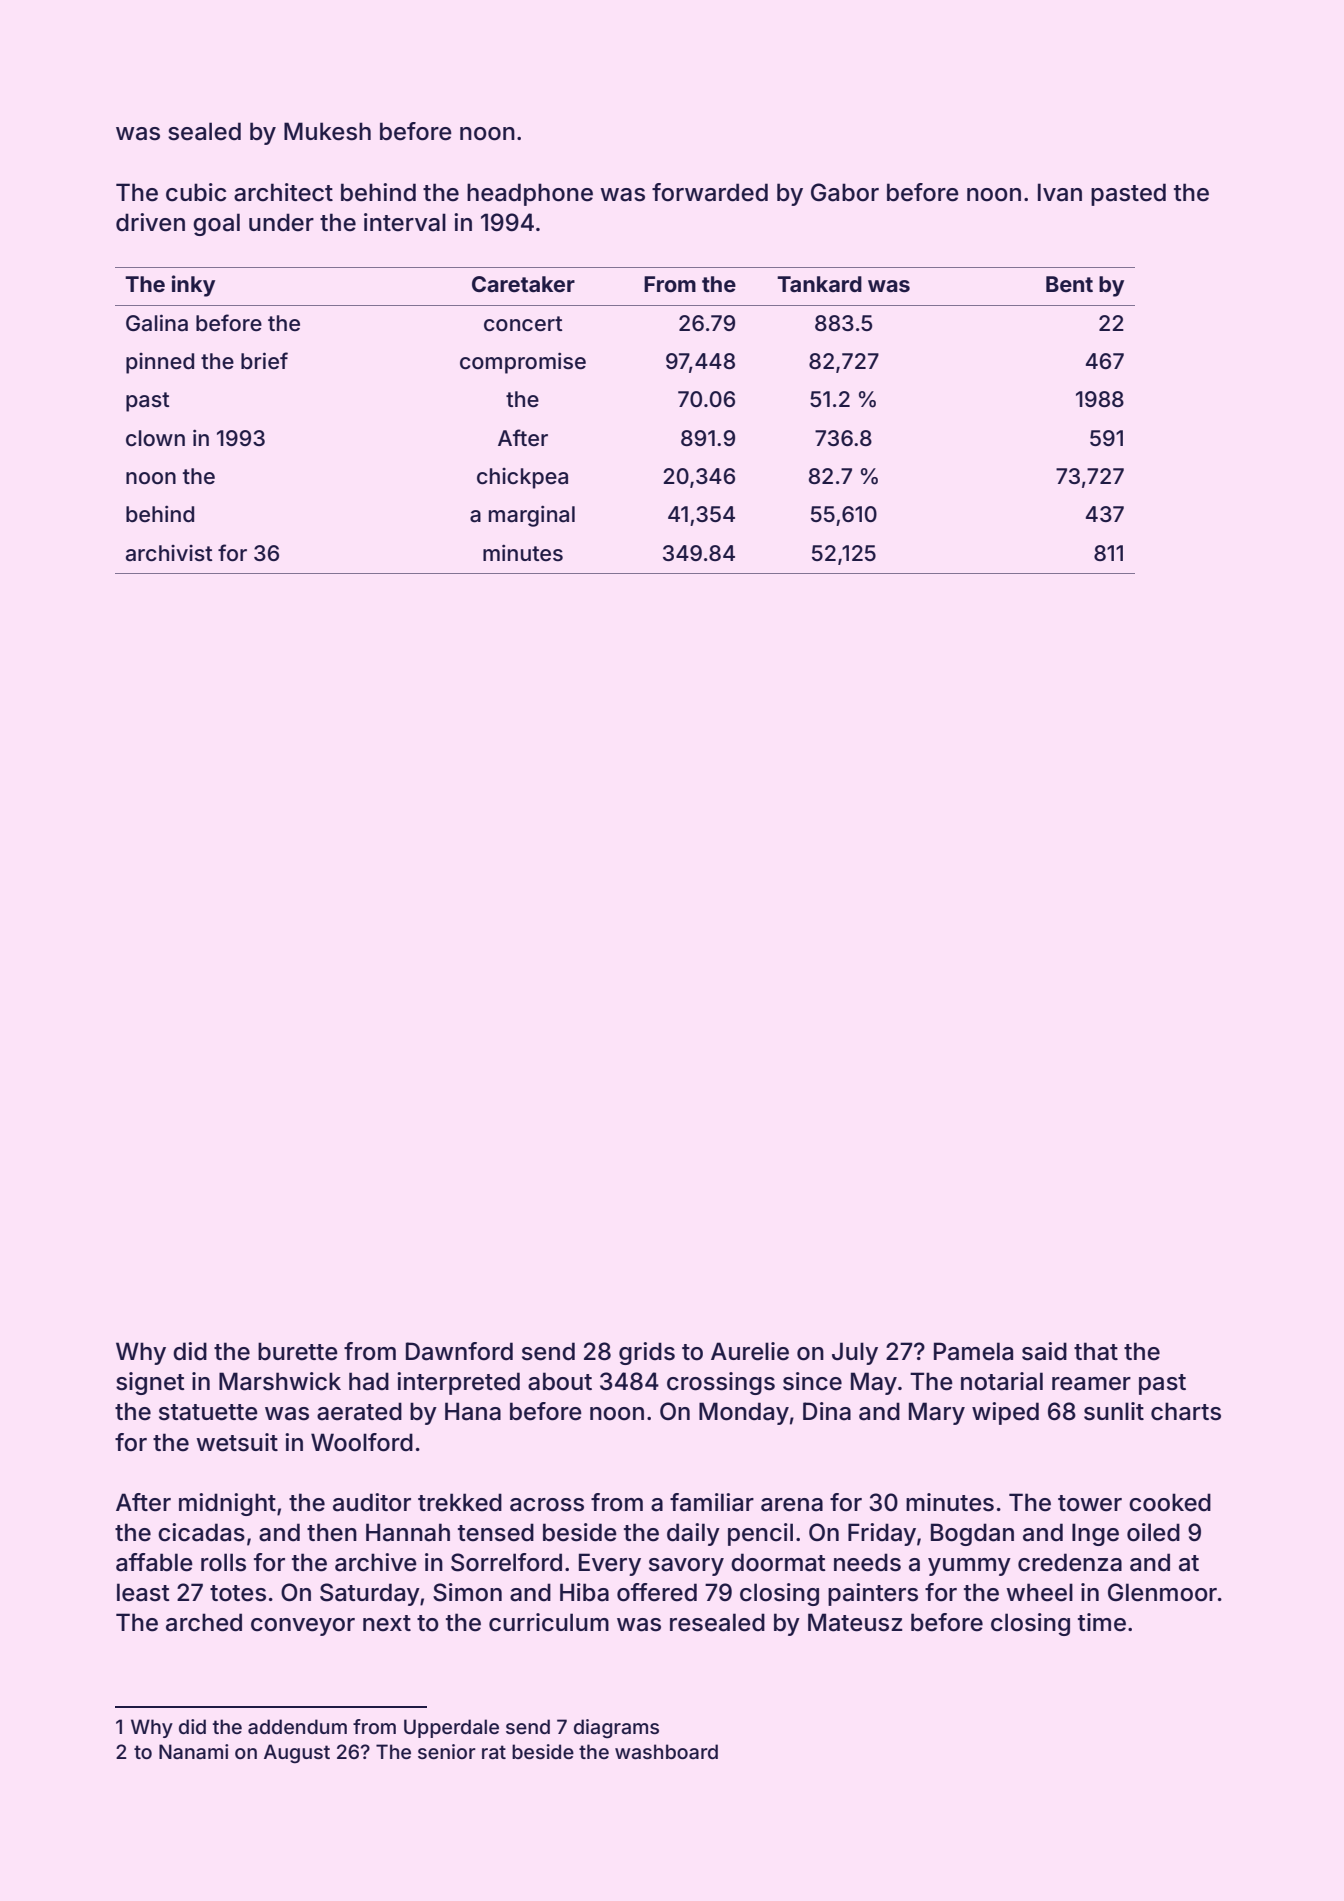 The width and height of the screenshot is (1344, 1901). What do you see at coordinates (327, 131) in the screenshot?
I see `Mukesh` at bounding box center [327, 131].
